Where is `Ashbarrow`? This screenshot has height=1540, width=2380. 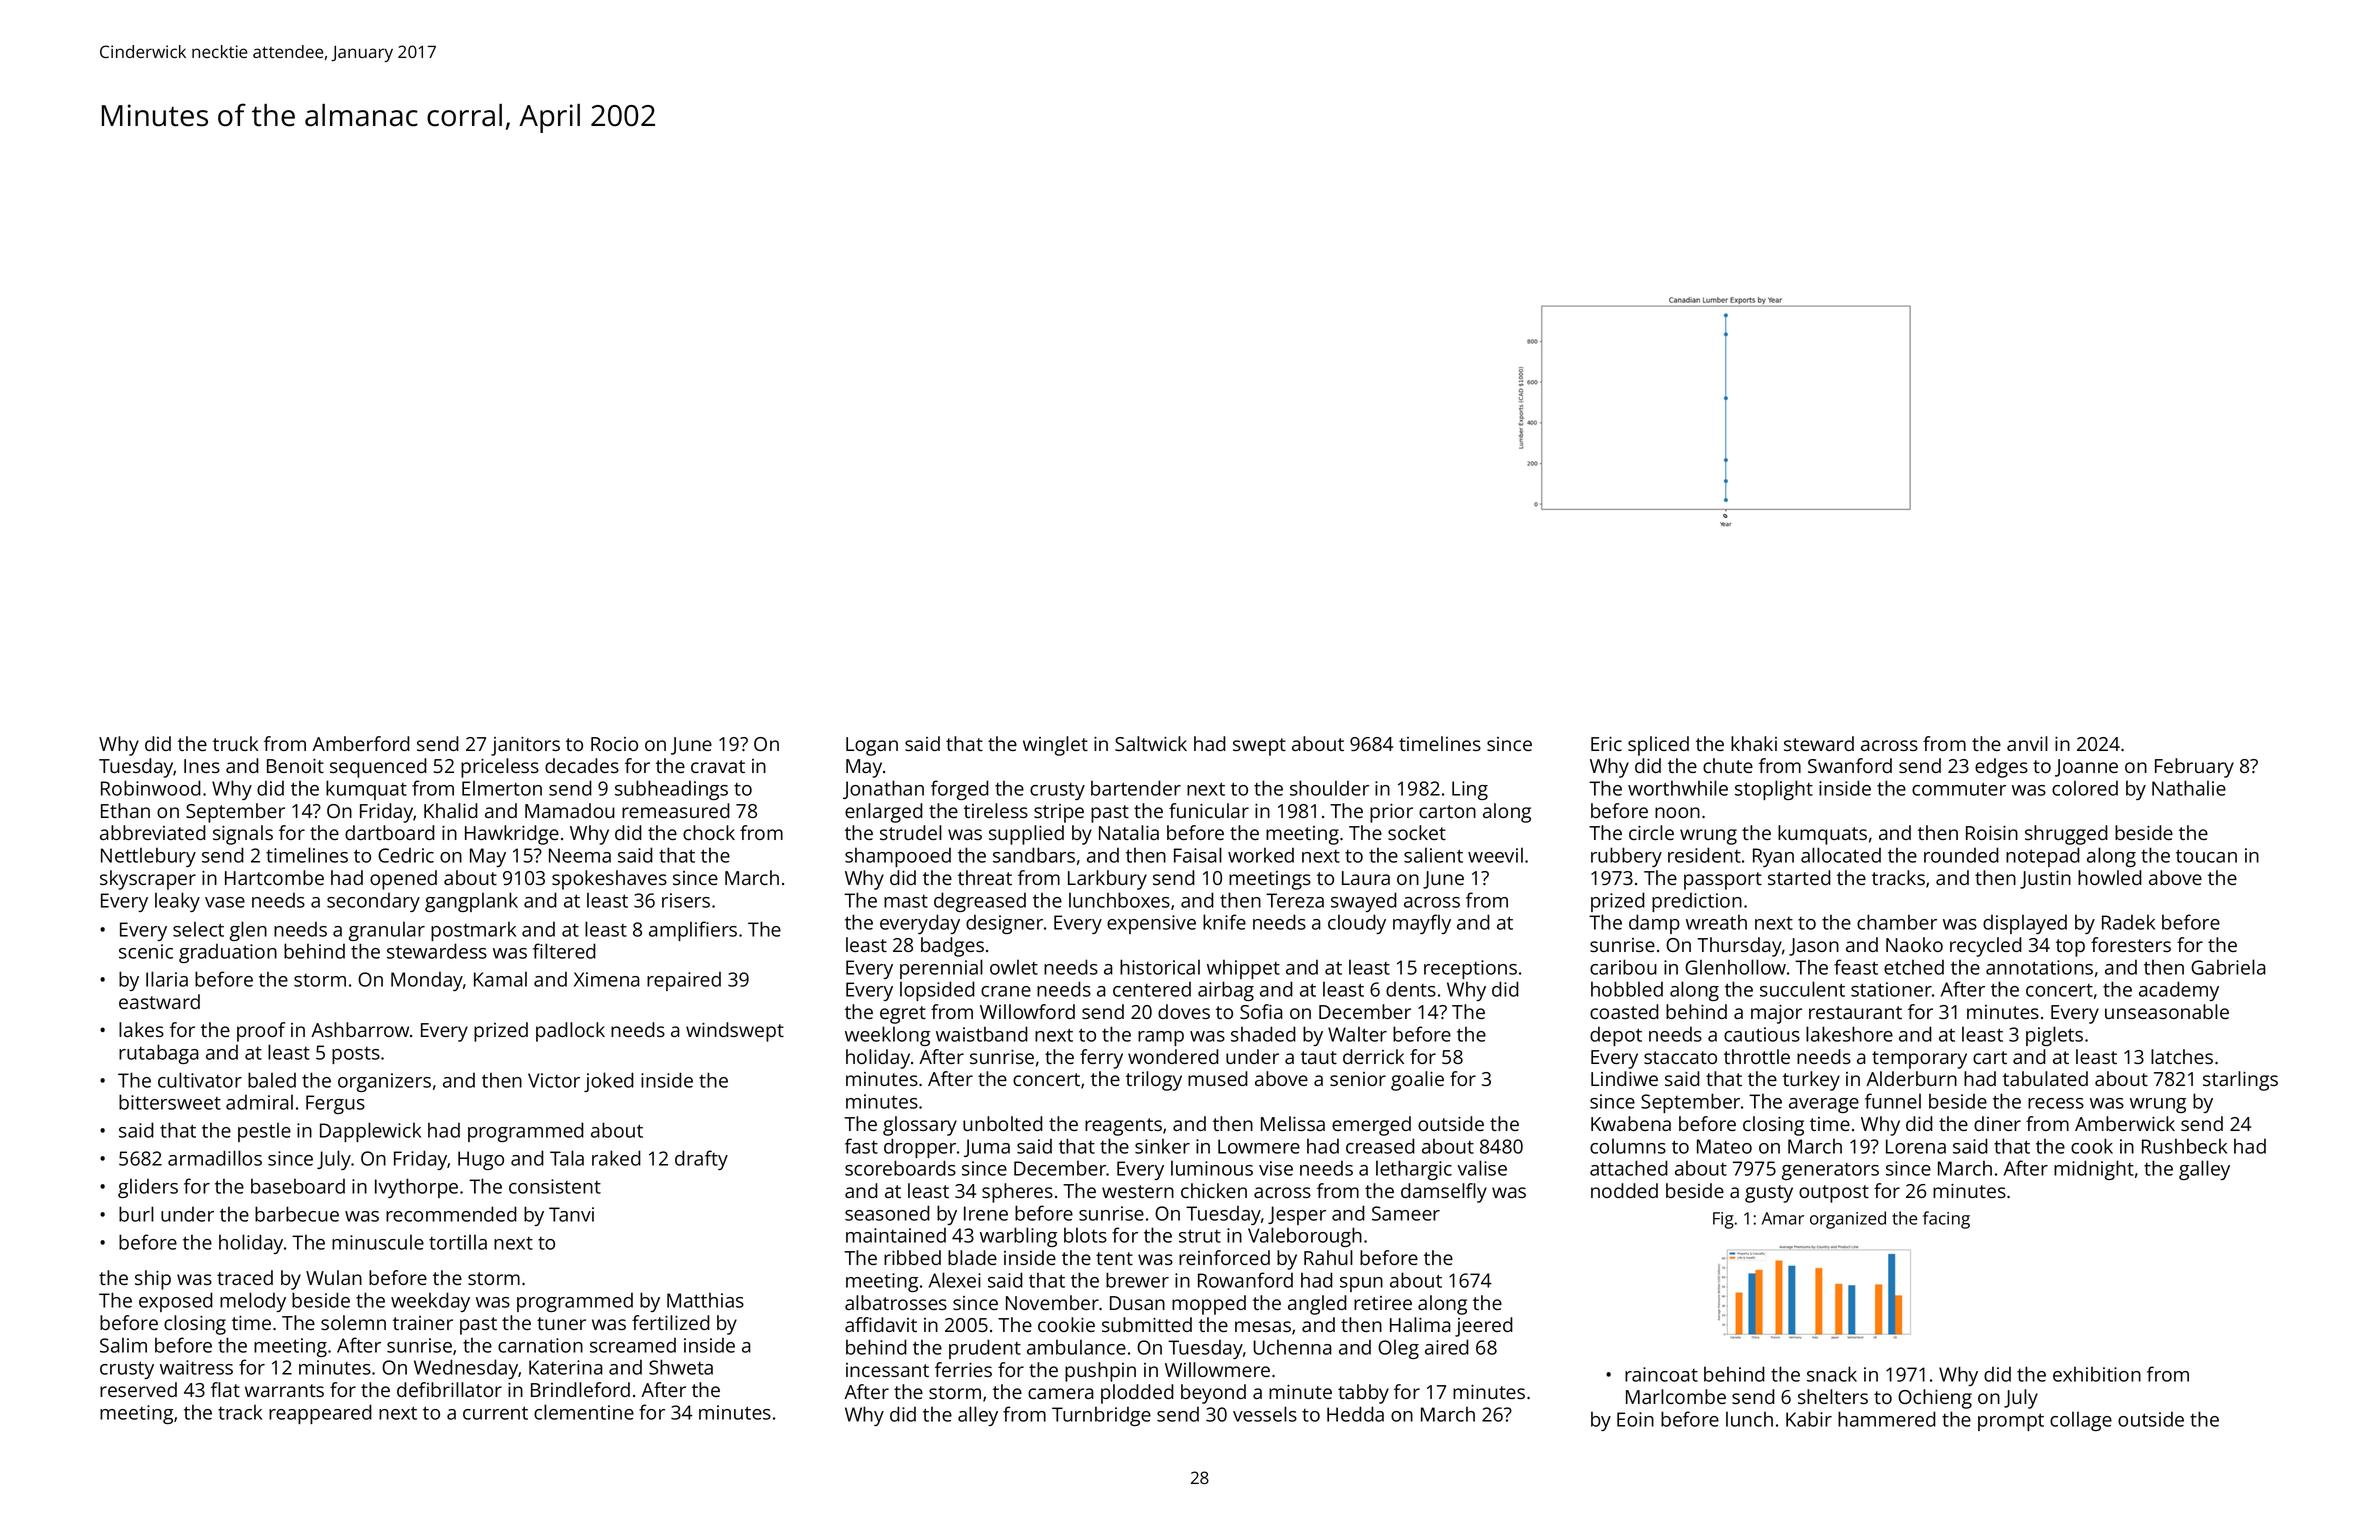 Ashbarrow is located at coordinates (360, 1029).
